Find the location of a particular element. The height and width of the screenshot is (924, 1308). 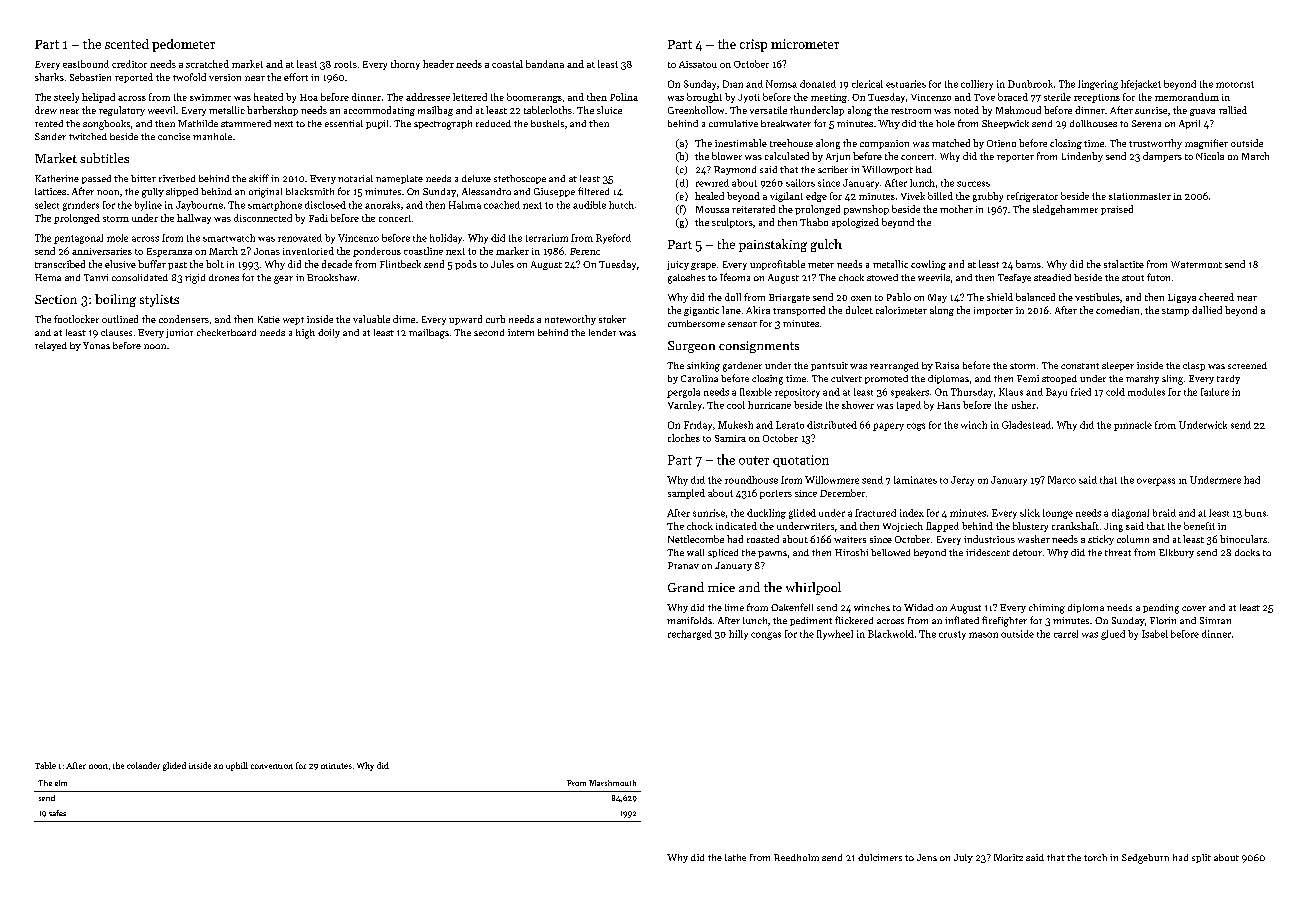

mice is located at coordinates (721, 587).
